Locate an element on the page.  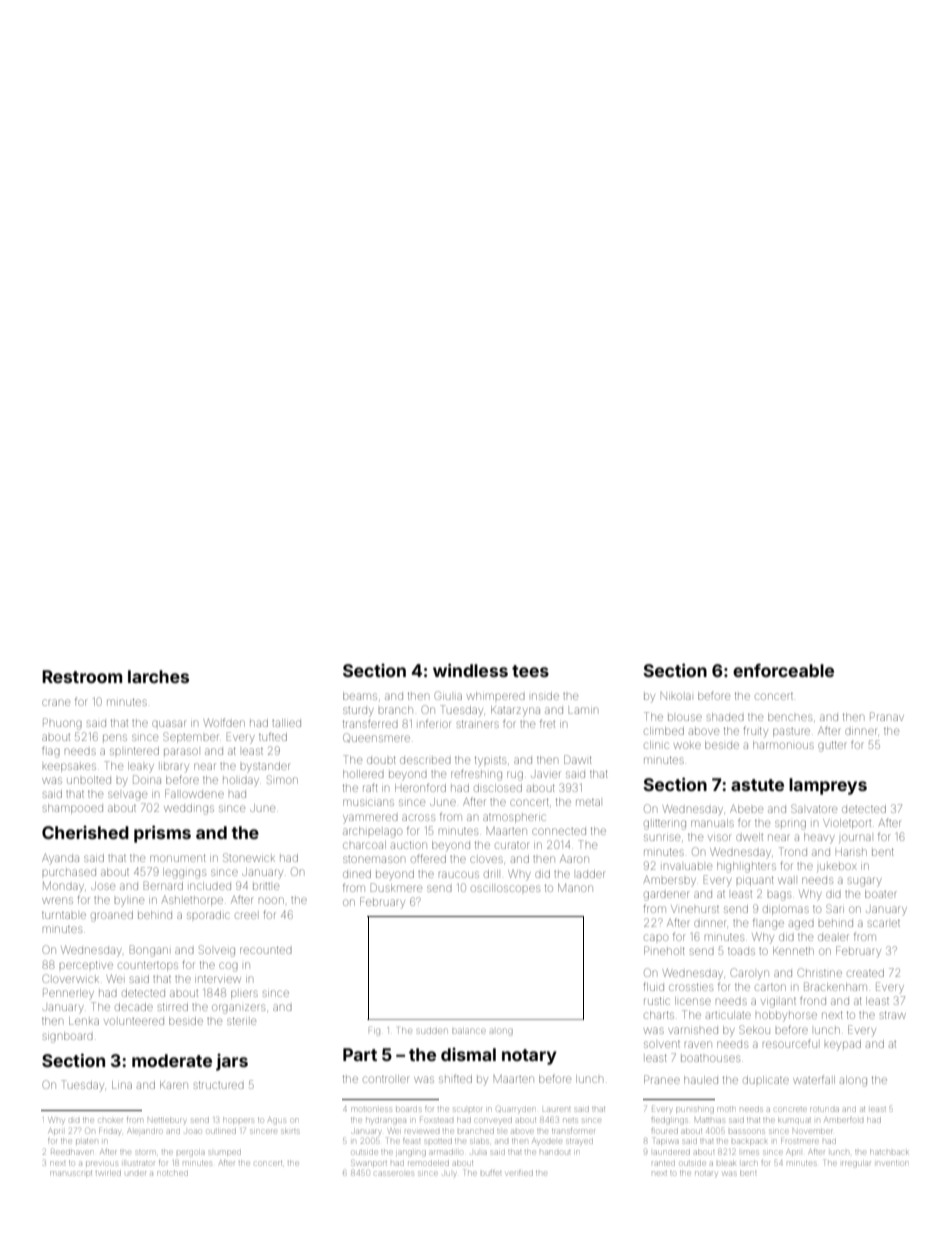
visor is located at coordinates (719, 837).
